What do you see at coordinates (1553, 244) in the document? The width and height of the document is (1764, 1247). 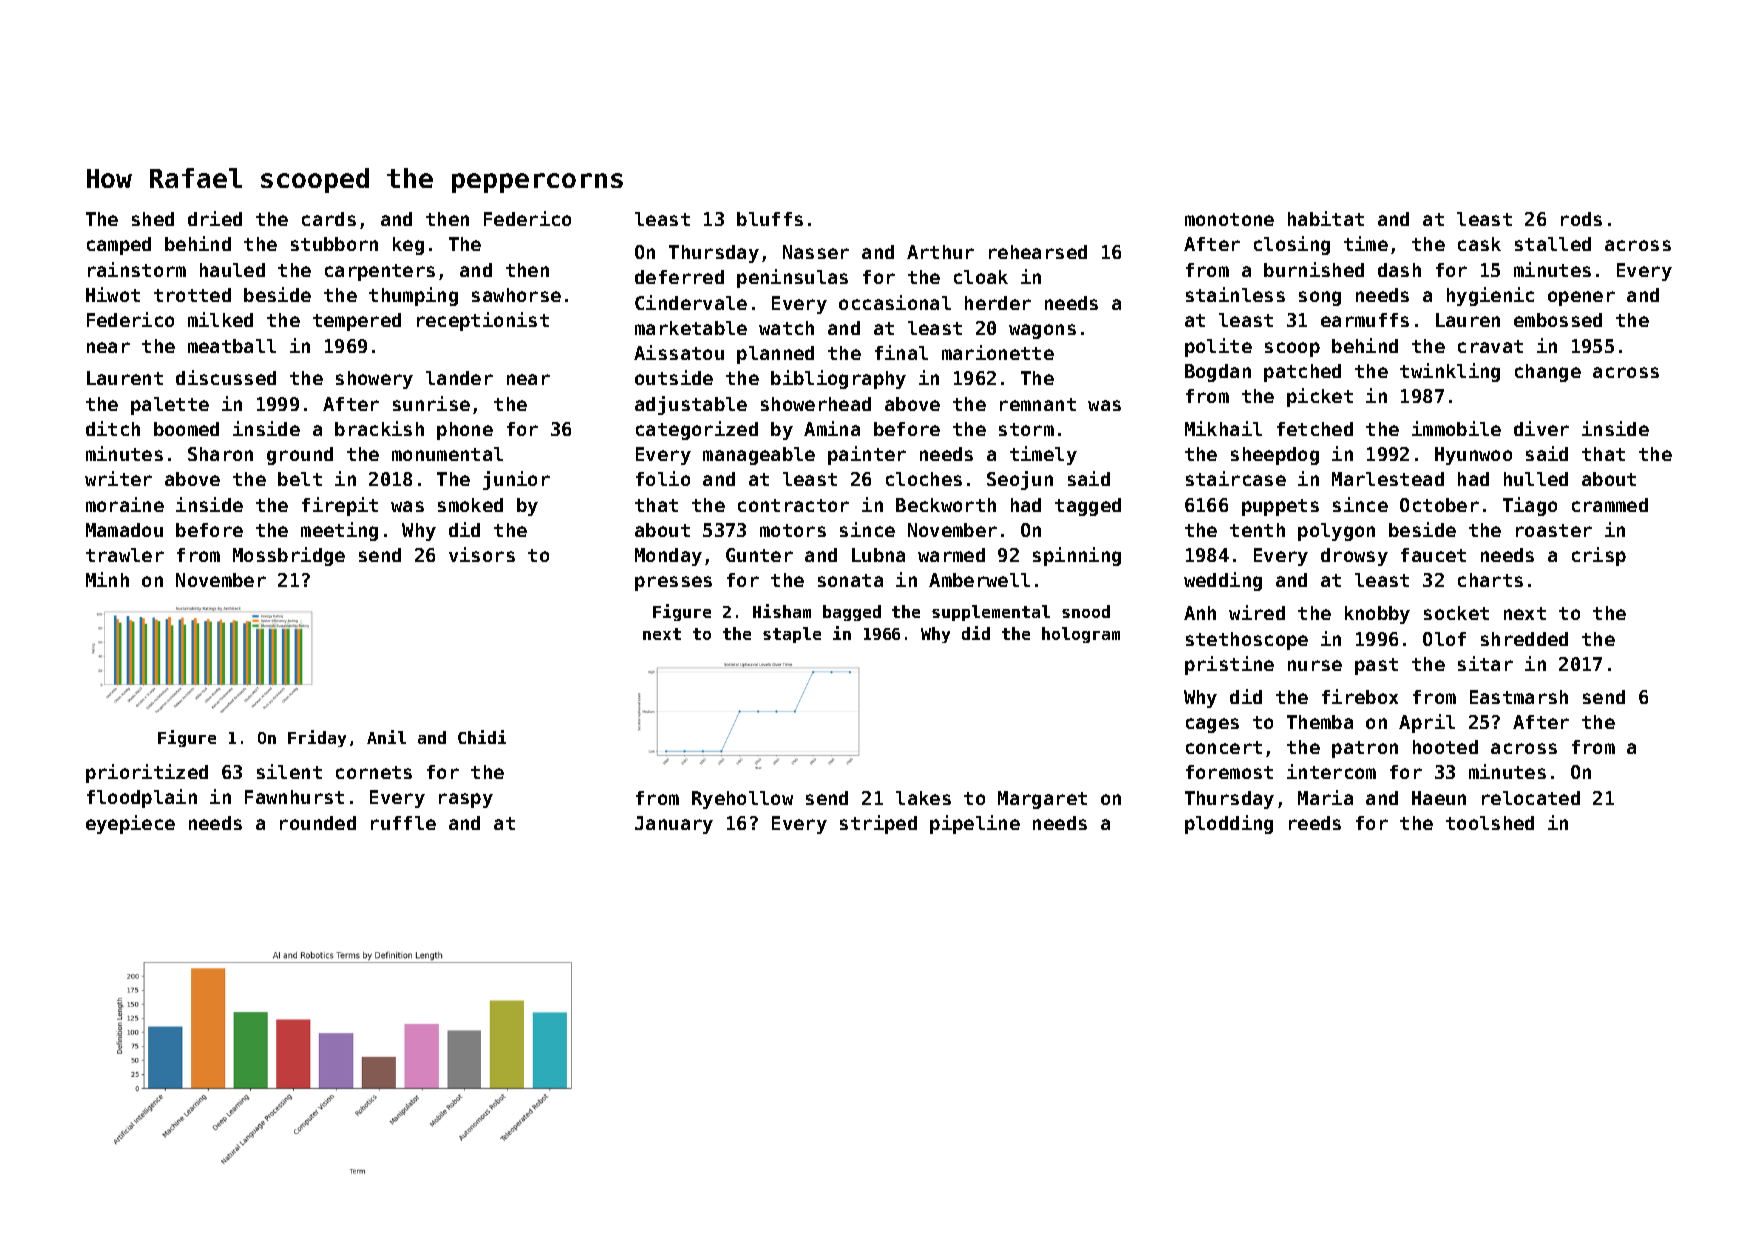 I see `stalled` at bounding box center [1553, 244].
